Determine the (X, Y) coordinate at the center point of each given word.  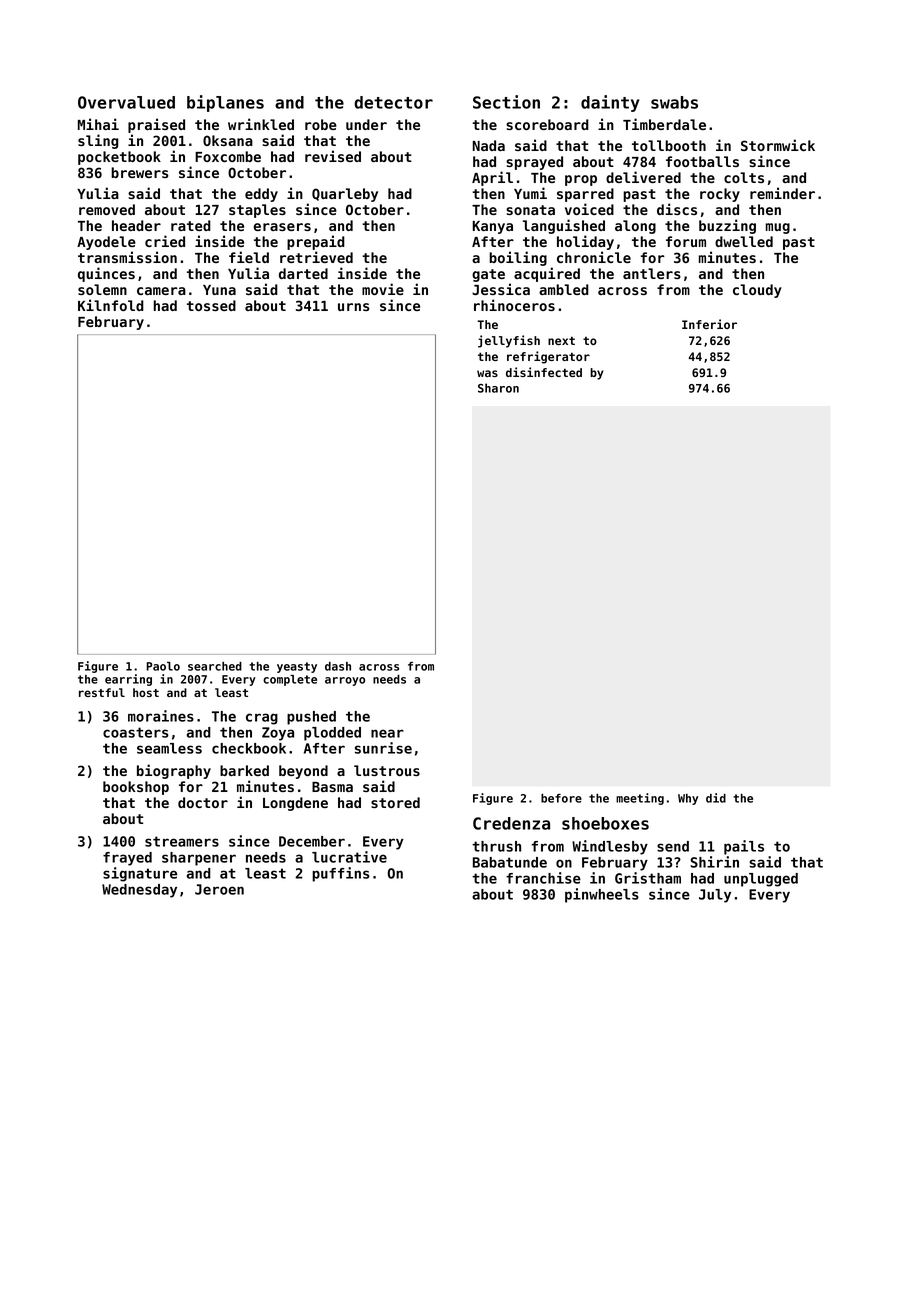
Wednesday (139, 891)
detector (393, 102)
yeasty (297, 667)
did (716, 798)
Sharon (498, 388)
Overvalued (126, 102)
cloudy (757, 291)
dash (338, 666)
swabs (674, 102)
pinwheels (602, 895)
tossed (211, 305)
